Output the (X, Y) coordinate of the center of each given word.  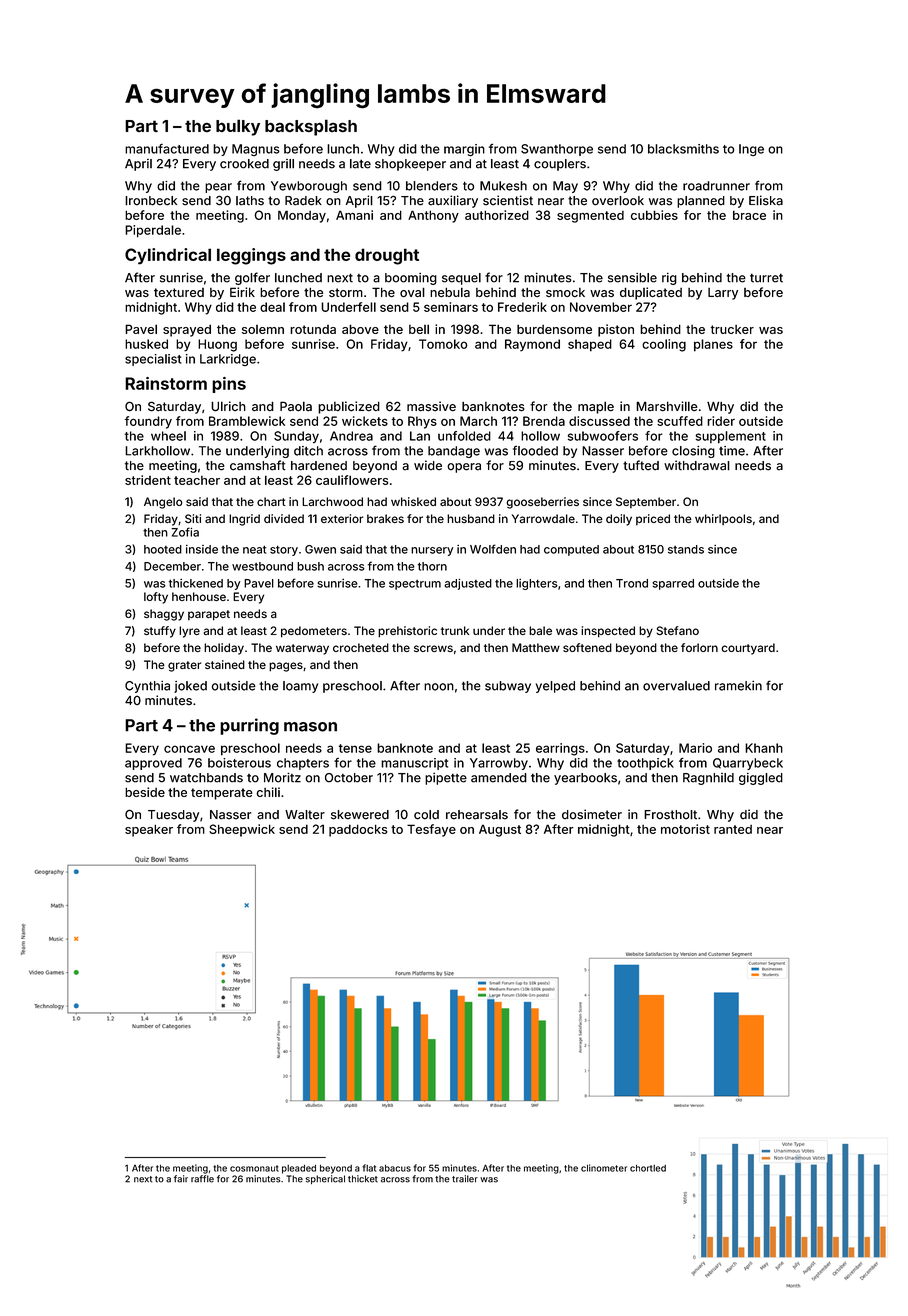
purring (249, 726)
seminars (451, 307)
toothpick (645, 764)
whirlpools (723, 519)
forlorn (699, 647)
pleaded (299, 1169)
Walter (305, 815)
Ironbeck (151, 201)
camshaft (257, 465)
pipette (446, 779)
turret (766, 278)
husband (471, 518)
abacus (395, 1168)
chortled (648, 1168)
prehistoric (407, 632)
